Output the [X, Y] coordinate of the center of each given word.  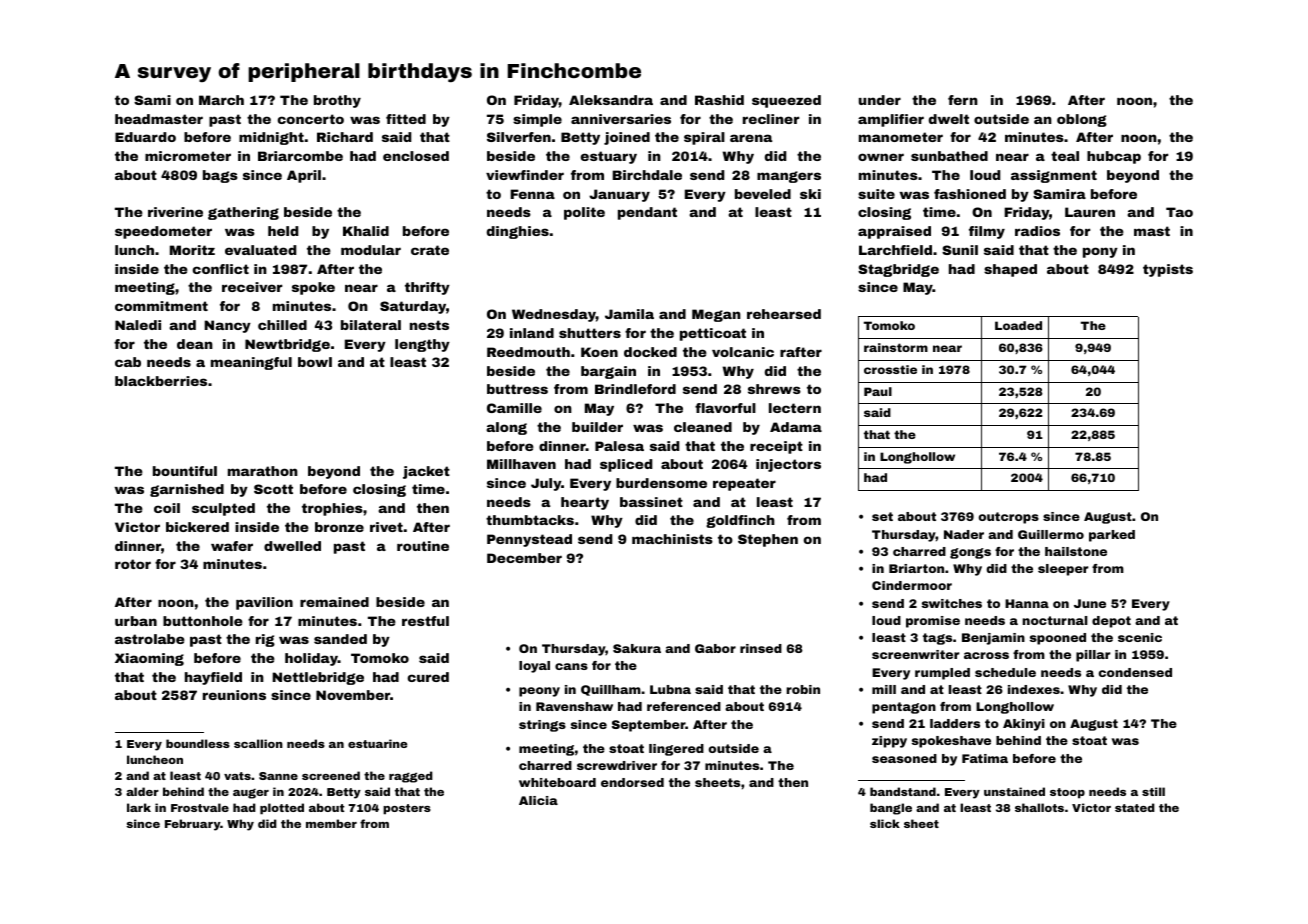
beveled [763, 194]
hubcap [1114, 157]
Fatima [985, 758]
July [546, 484]
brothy [337, 101]
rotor [133, 564]
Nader [964, 534]
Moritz [192, 250]
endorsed [632, 782]
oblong [1082, 120]
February [192, 825]
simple [537, 120]
